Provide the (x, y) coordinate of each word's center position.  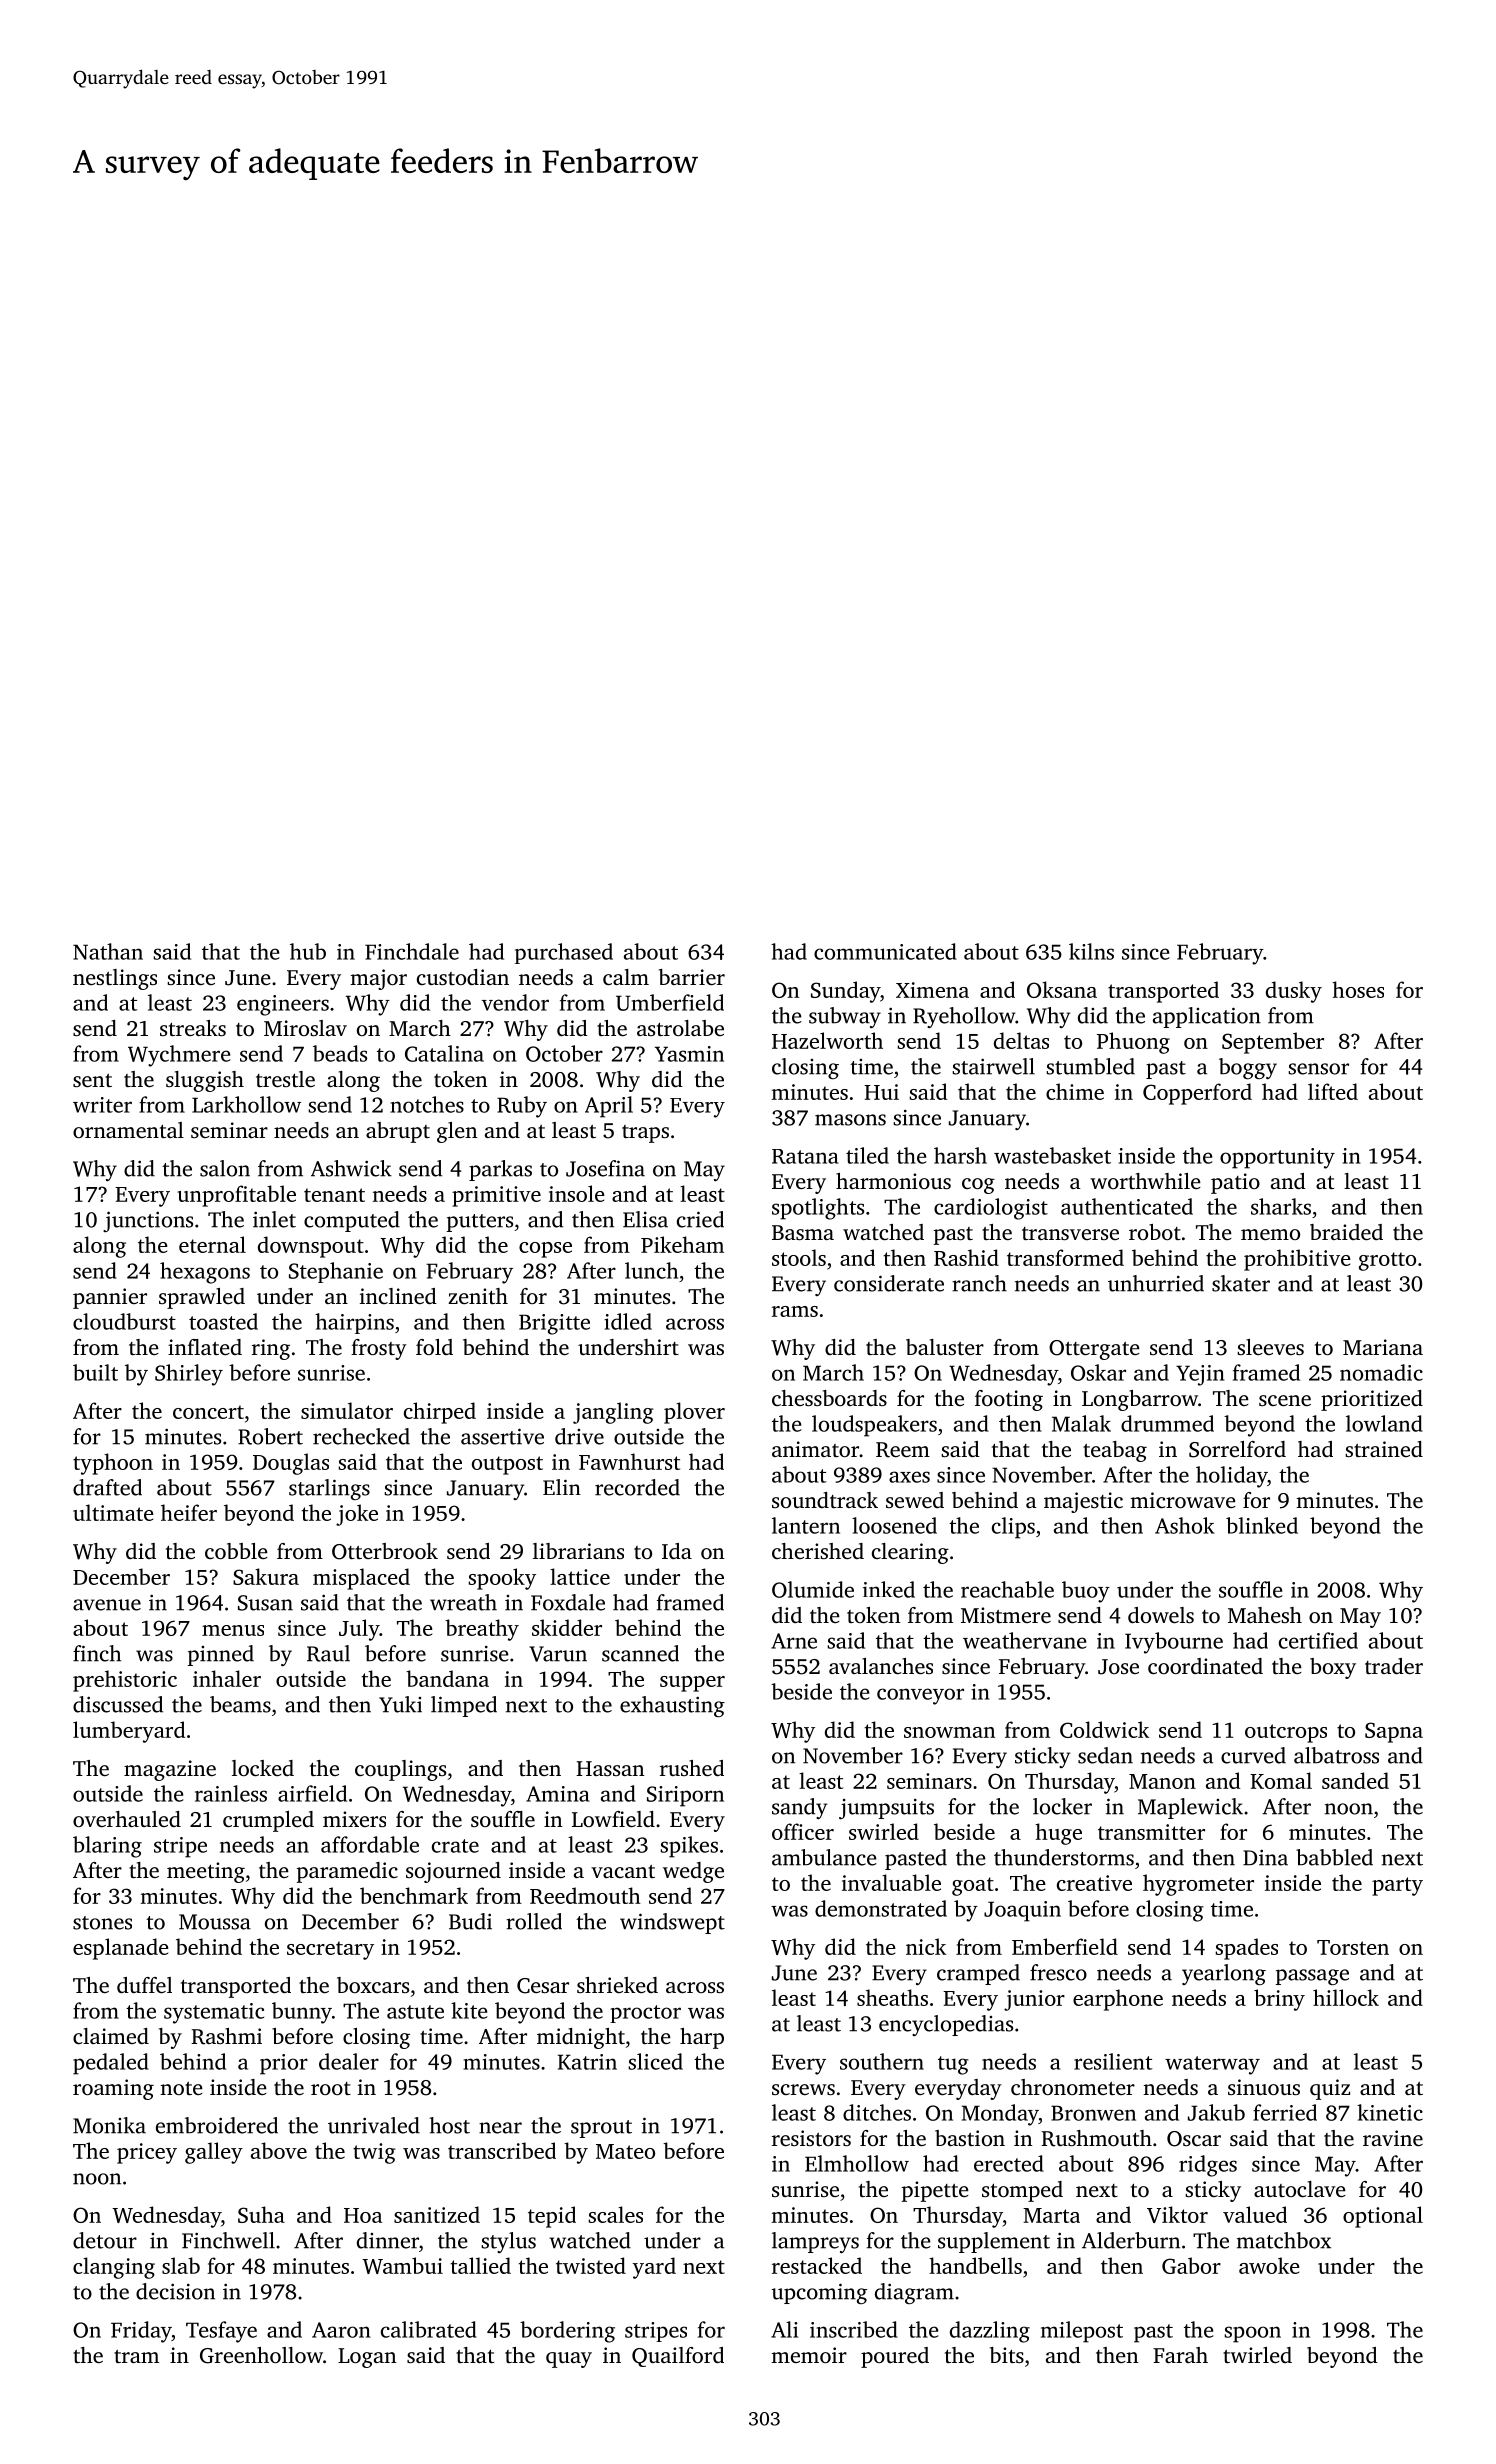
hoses (1358, 989)
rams (795, 1311)
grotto (1387, 1261)
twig (374, 2153)
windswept (672, 1923)
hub (308, 951)
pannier (110, 1298)
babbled (1334, 1857)
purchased (564, 953)
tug (953, 2065)
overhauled (127, 1819)
